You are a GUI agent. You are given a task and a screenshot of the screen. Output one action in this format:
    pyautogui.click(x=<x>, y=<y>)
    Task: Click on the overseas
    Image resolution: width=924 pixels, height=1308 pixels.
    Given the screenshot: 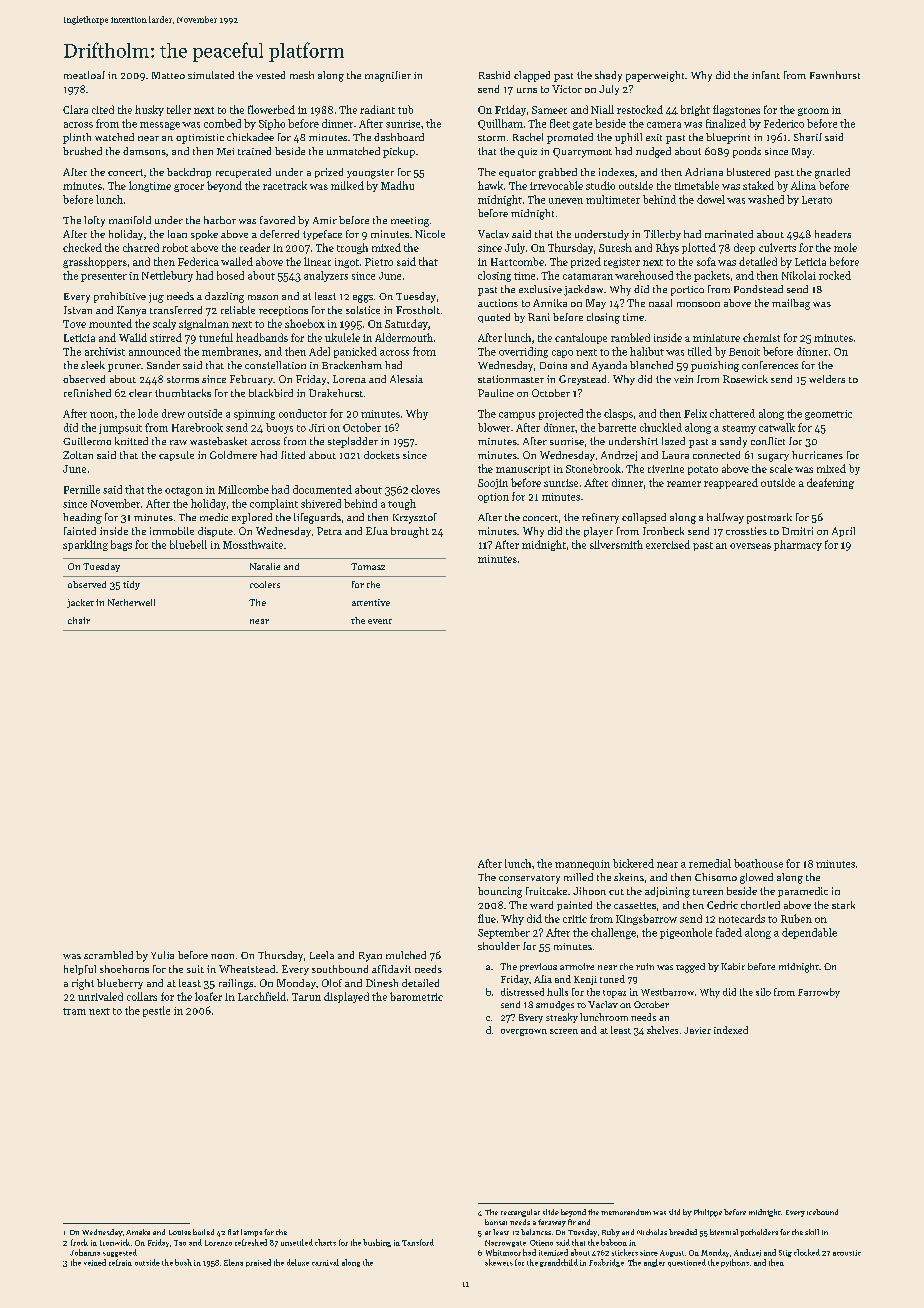 What is the action you would take?
    pyautogui.click(x=750, y=546)
